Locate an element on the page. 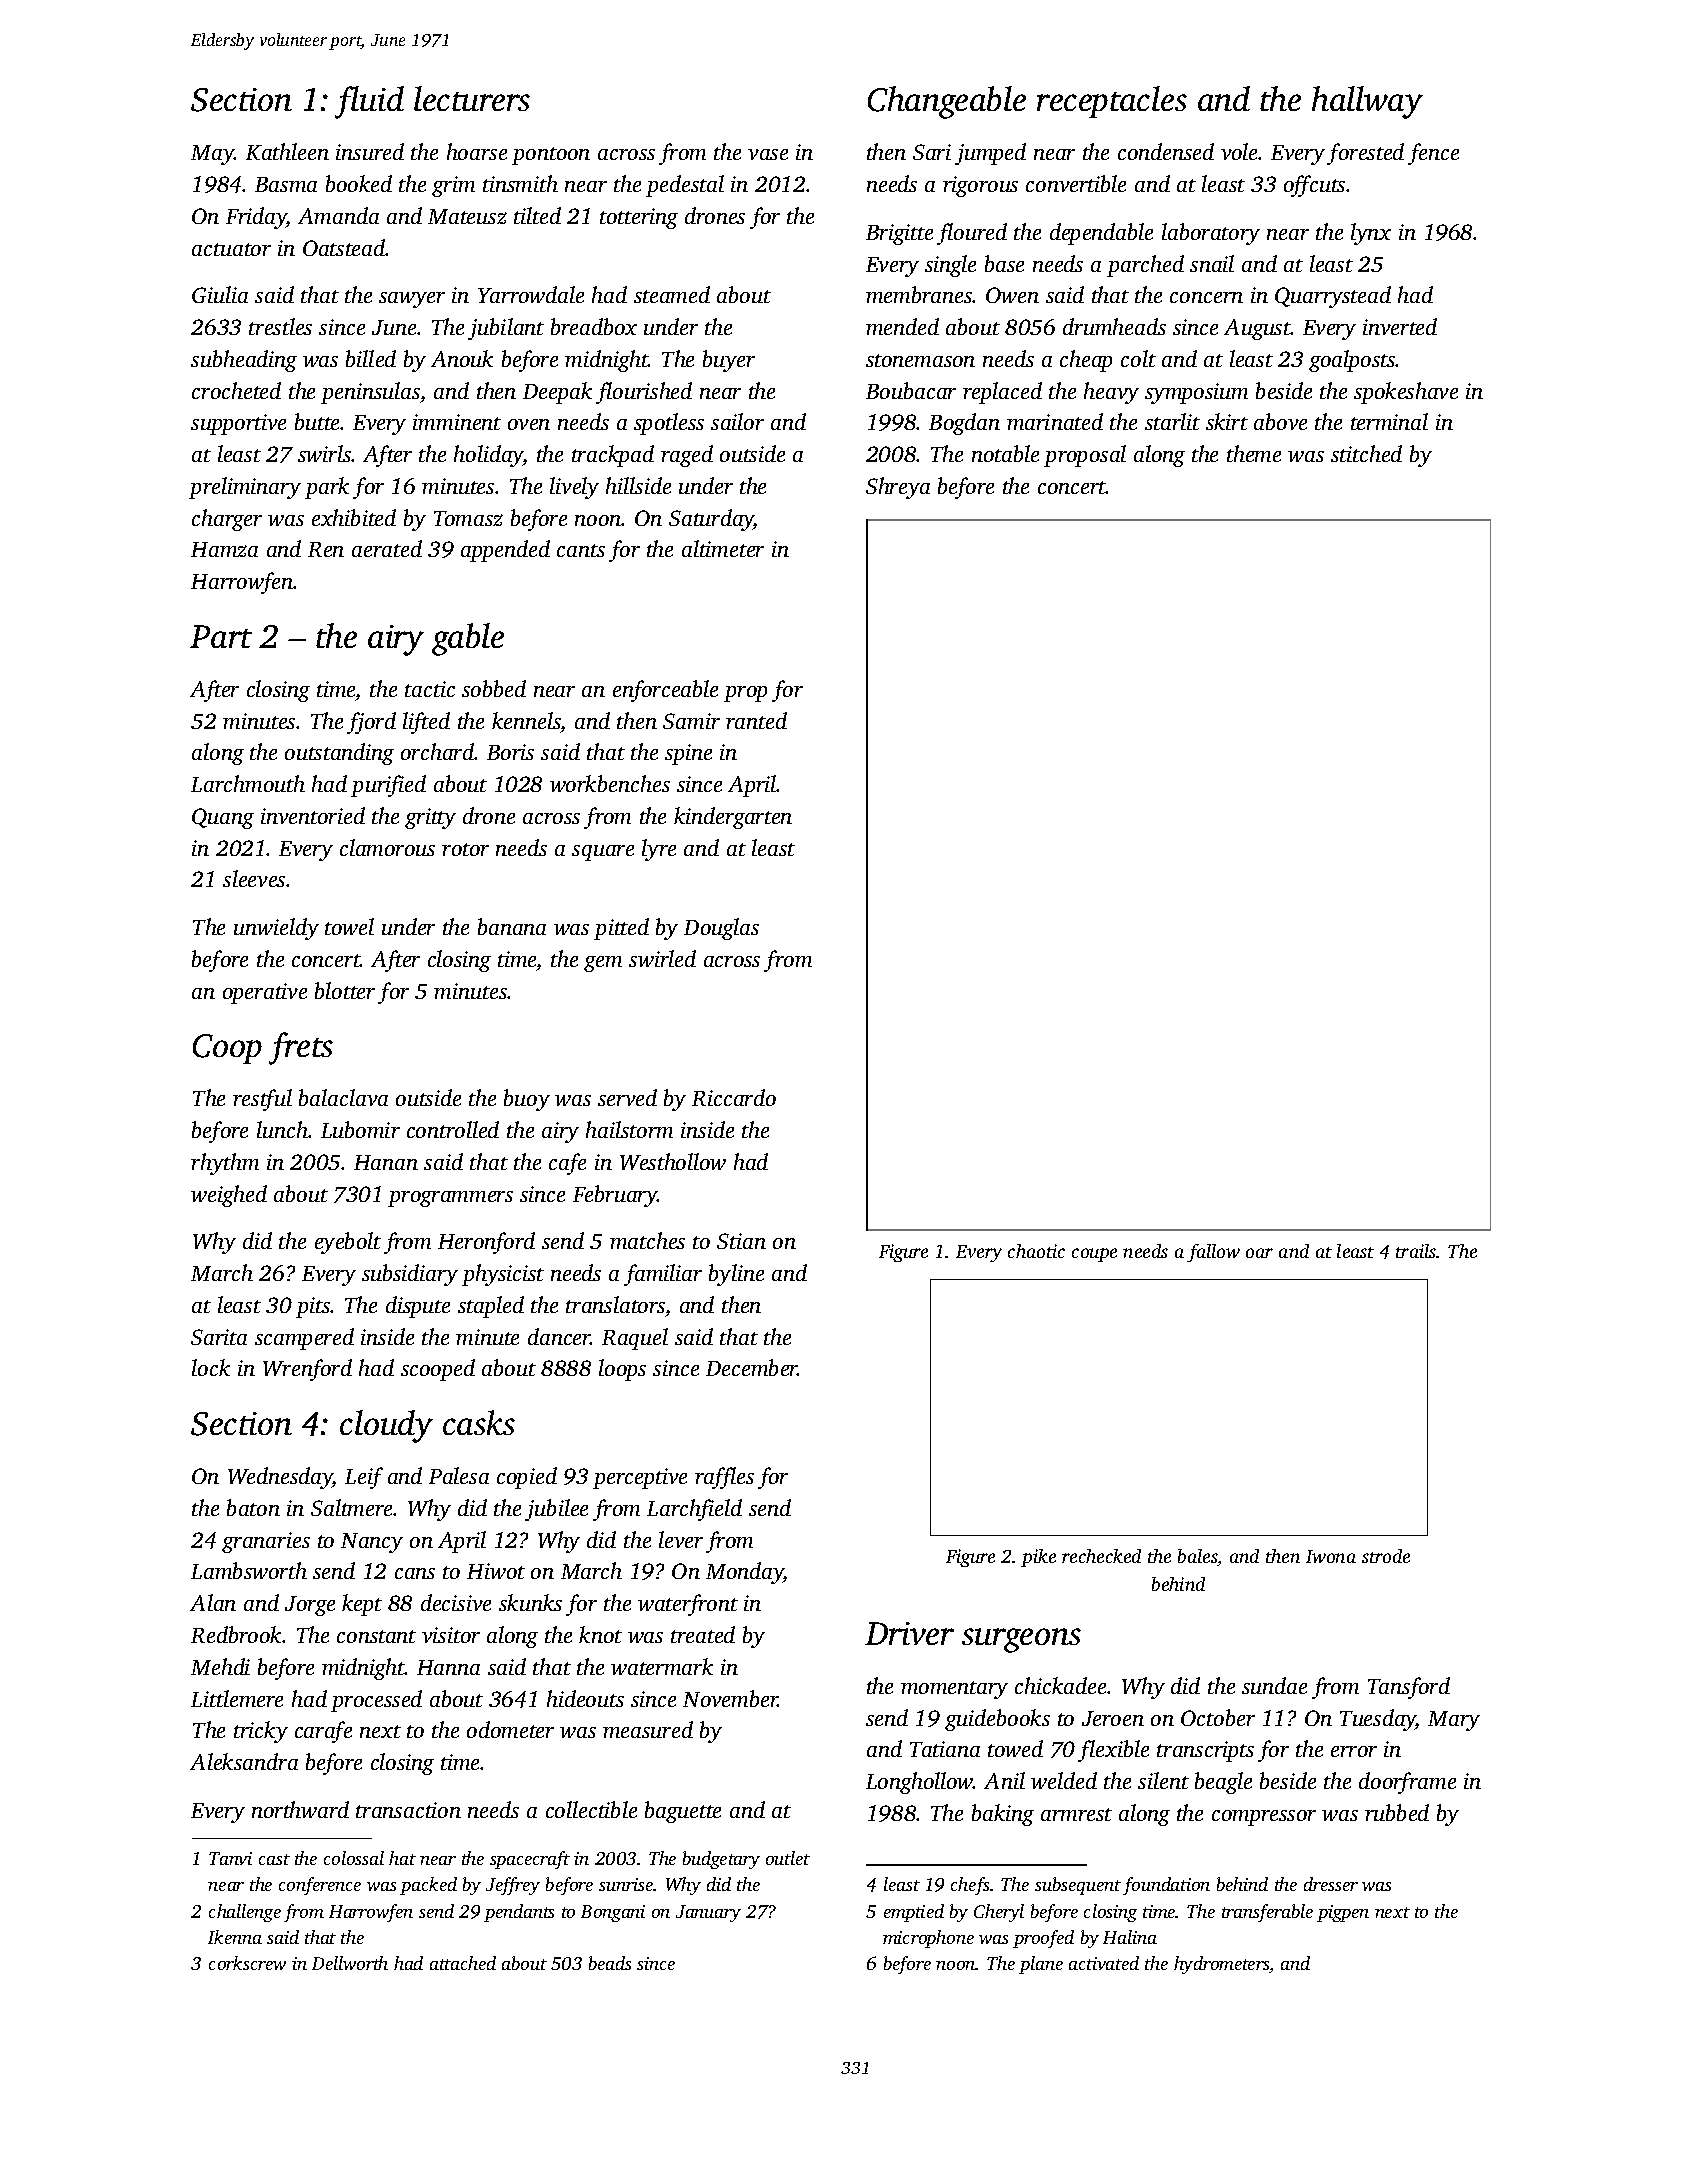 The image size is (1683, 2178). chaotic is located at coordinates (1036, 1251).
